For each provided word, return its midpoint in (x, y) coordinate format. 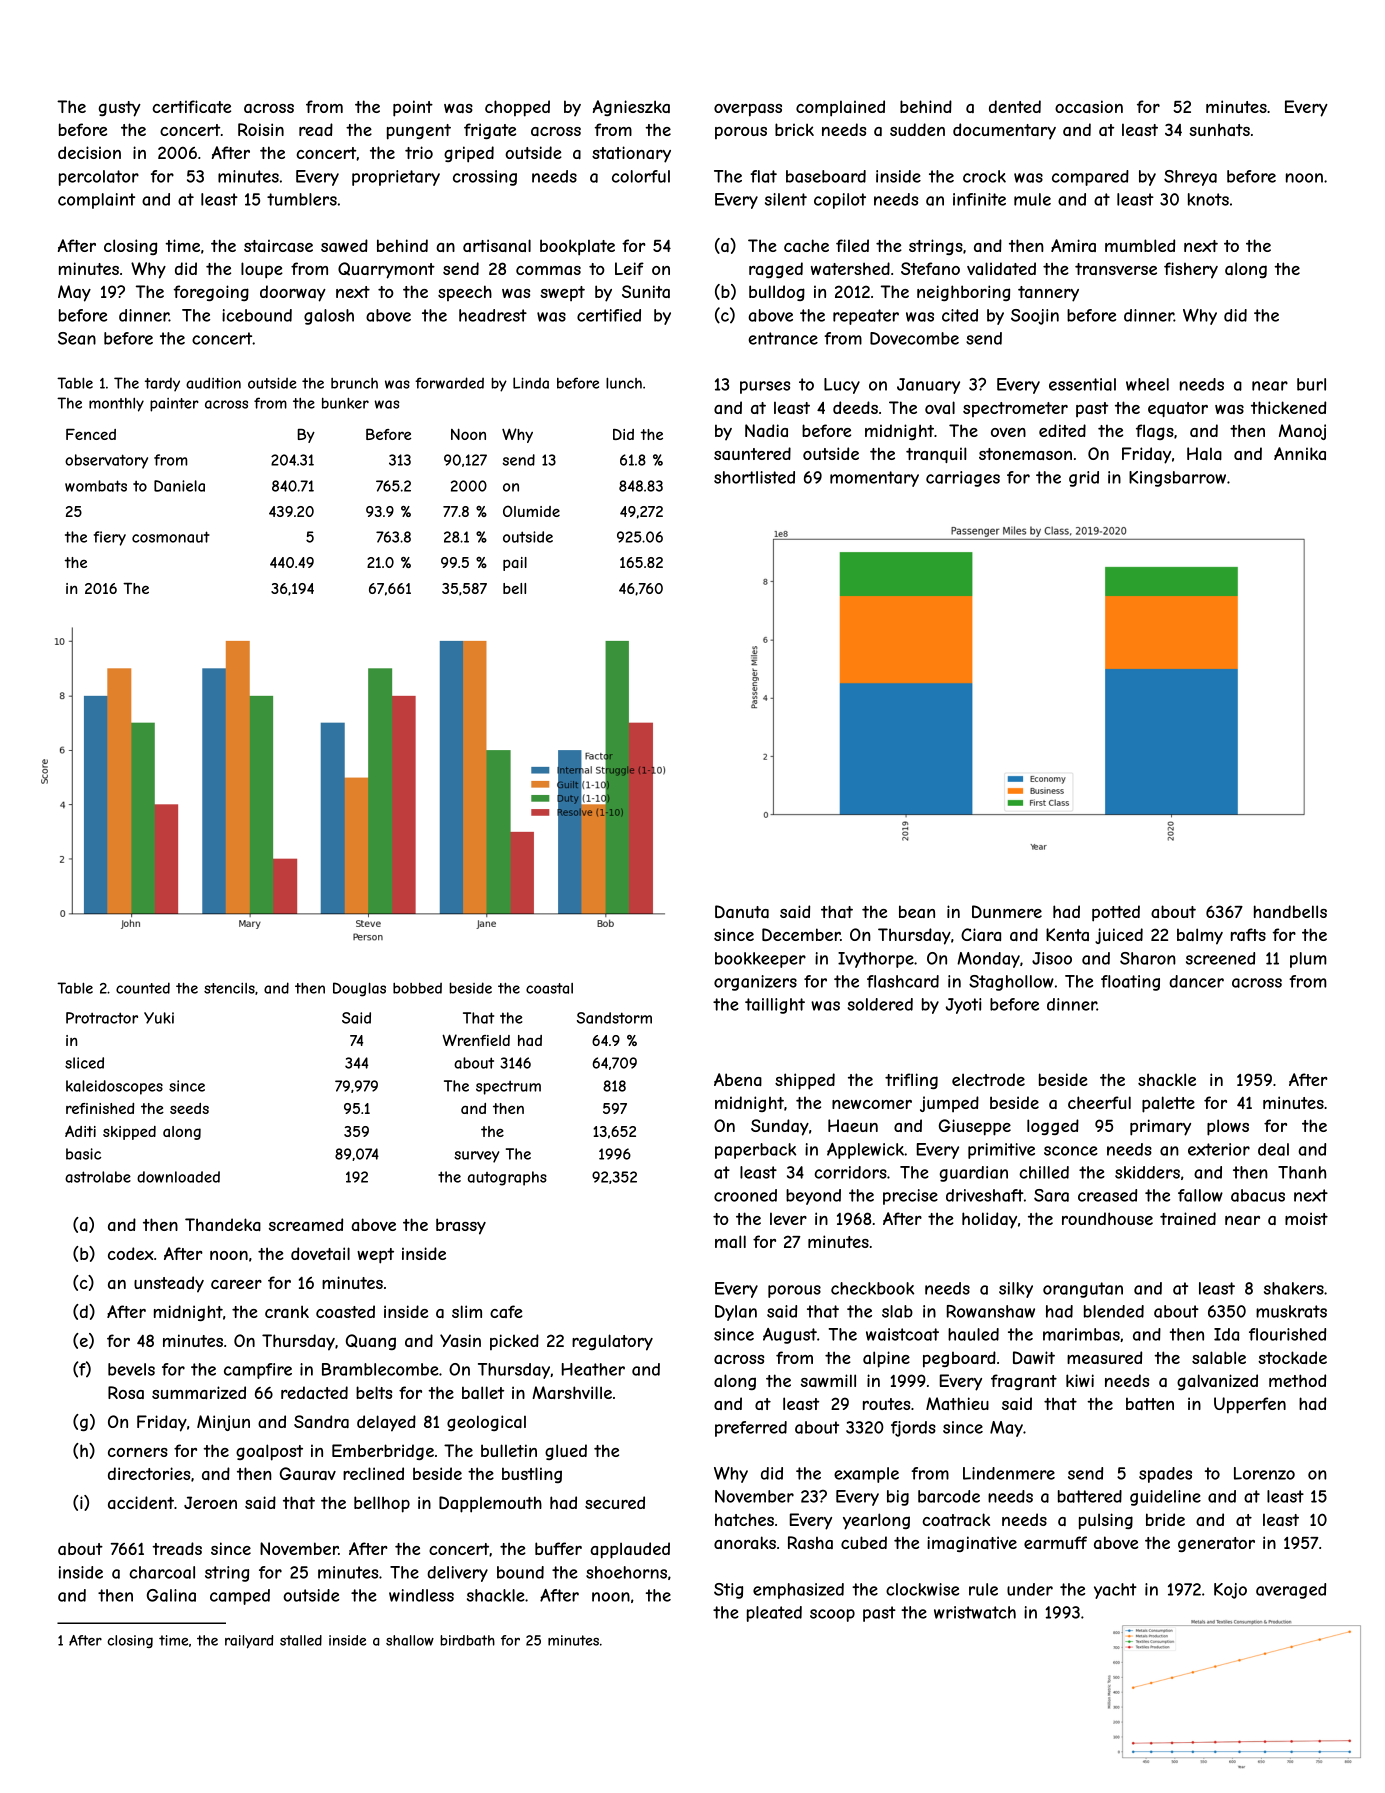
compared (1090, 178)
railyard (249, 1642)
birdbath (467, 1640)
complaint (96, 201)
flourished (1287, 1334)
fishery (1191, 270)
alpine (886, 1359)
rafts (1248, 934)
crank (287, 1311)
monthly (116, 405)
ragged (776, 270)
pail (515, 564)
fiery (110, 538)
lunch (624, 383)
